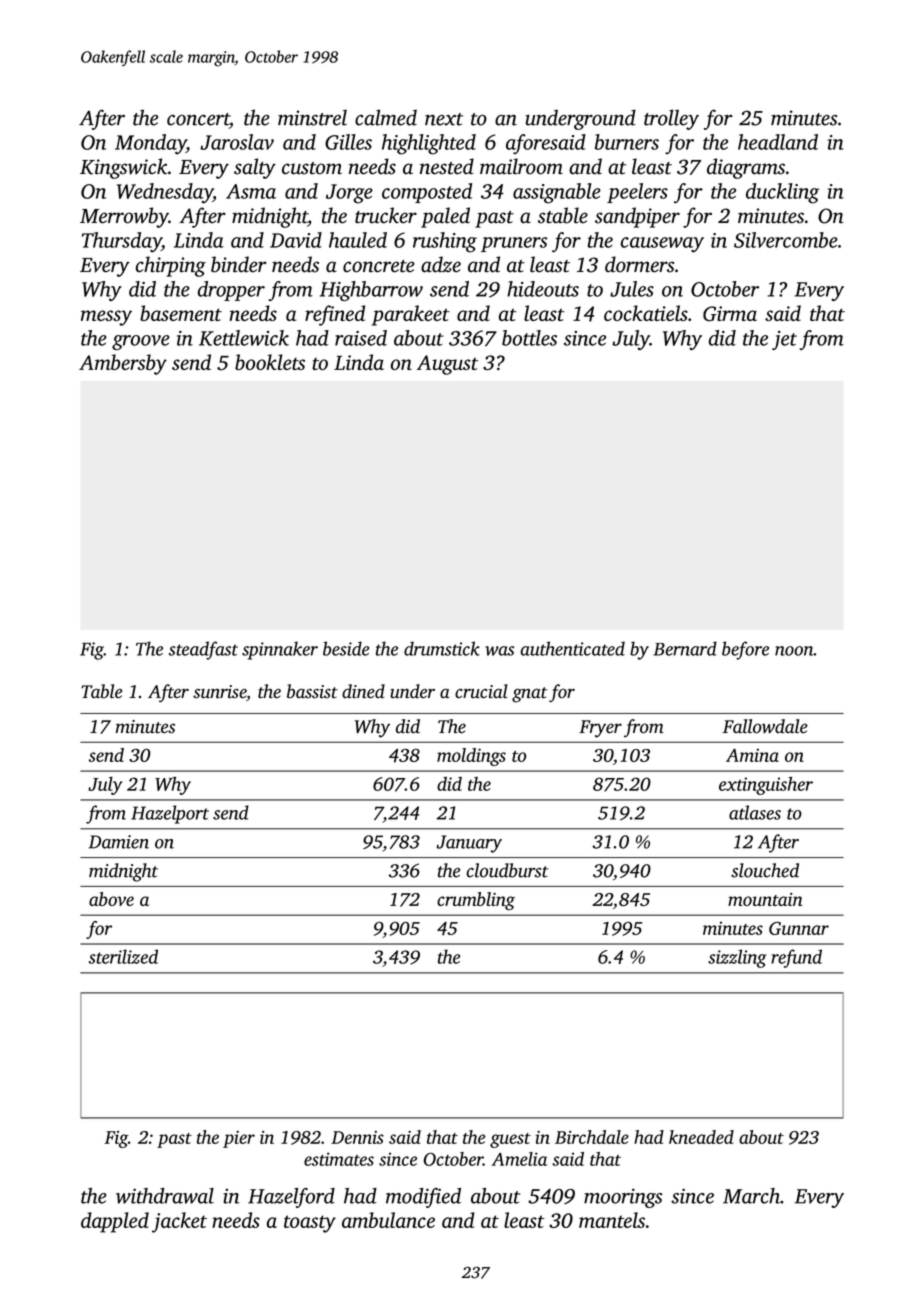 The image size is (924, 1311). What do you see at coordinates (784, 340) in the document?
I see `jet` at bounding box center [784, 340].
